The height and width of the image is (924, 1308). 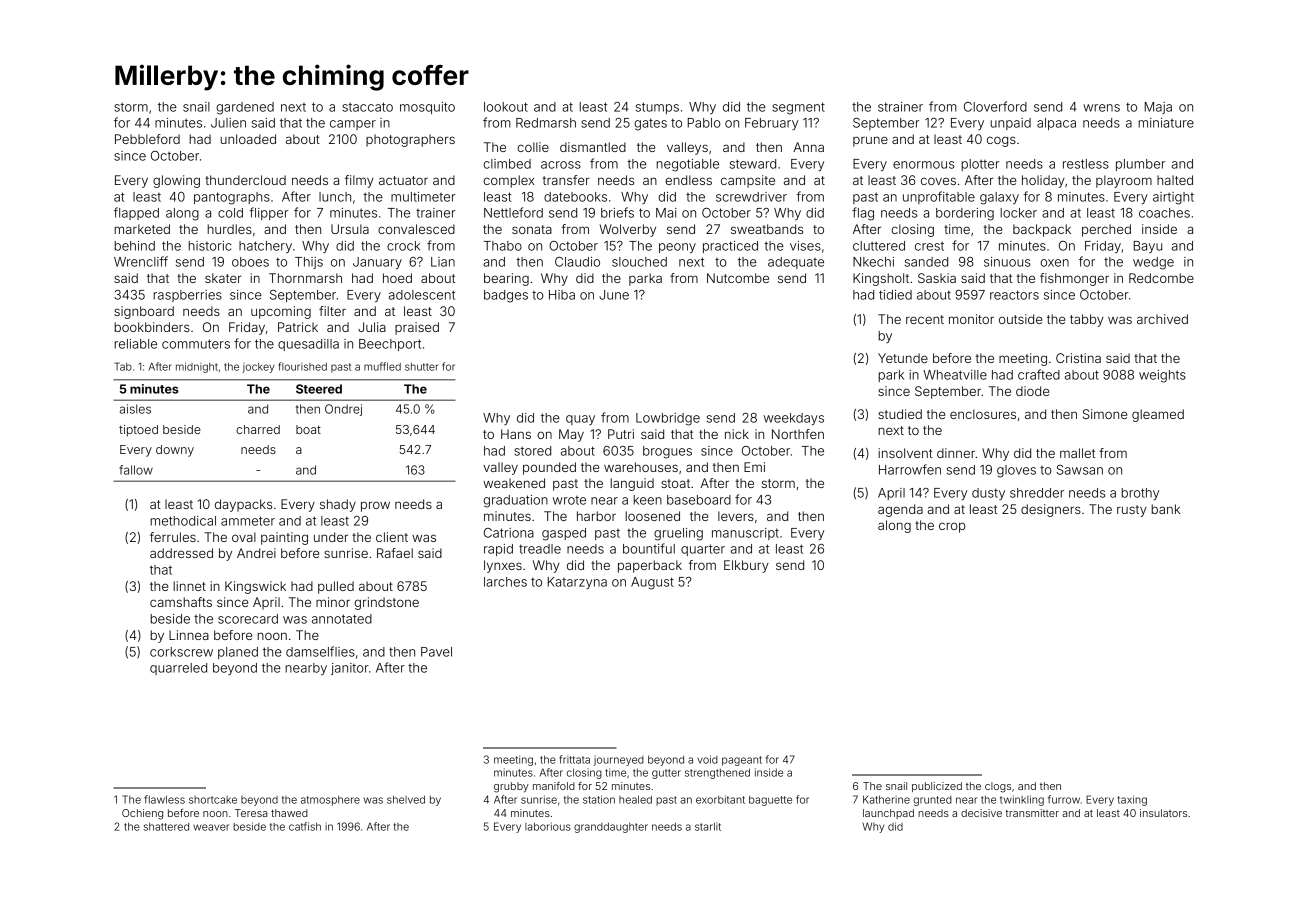 I want to click on quarreled, so click(x=178, y=669).
